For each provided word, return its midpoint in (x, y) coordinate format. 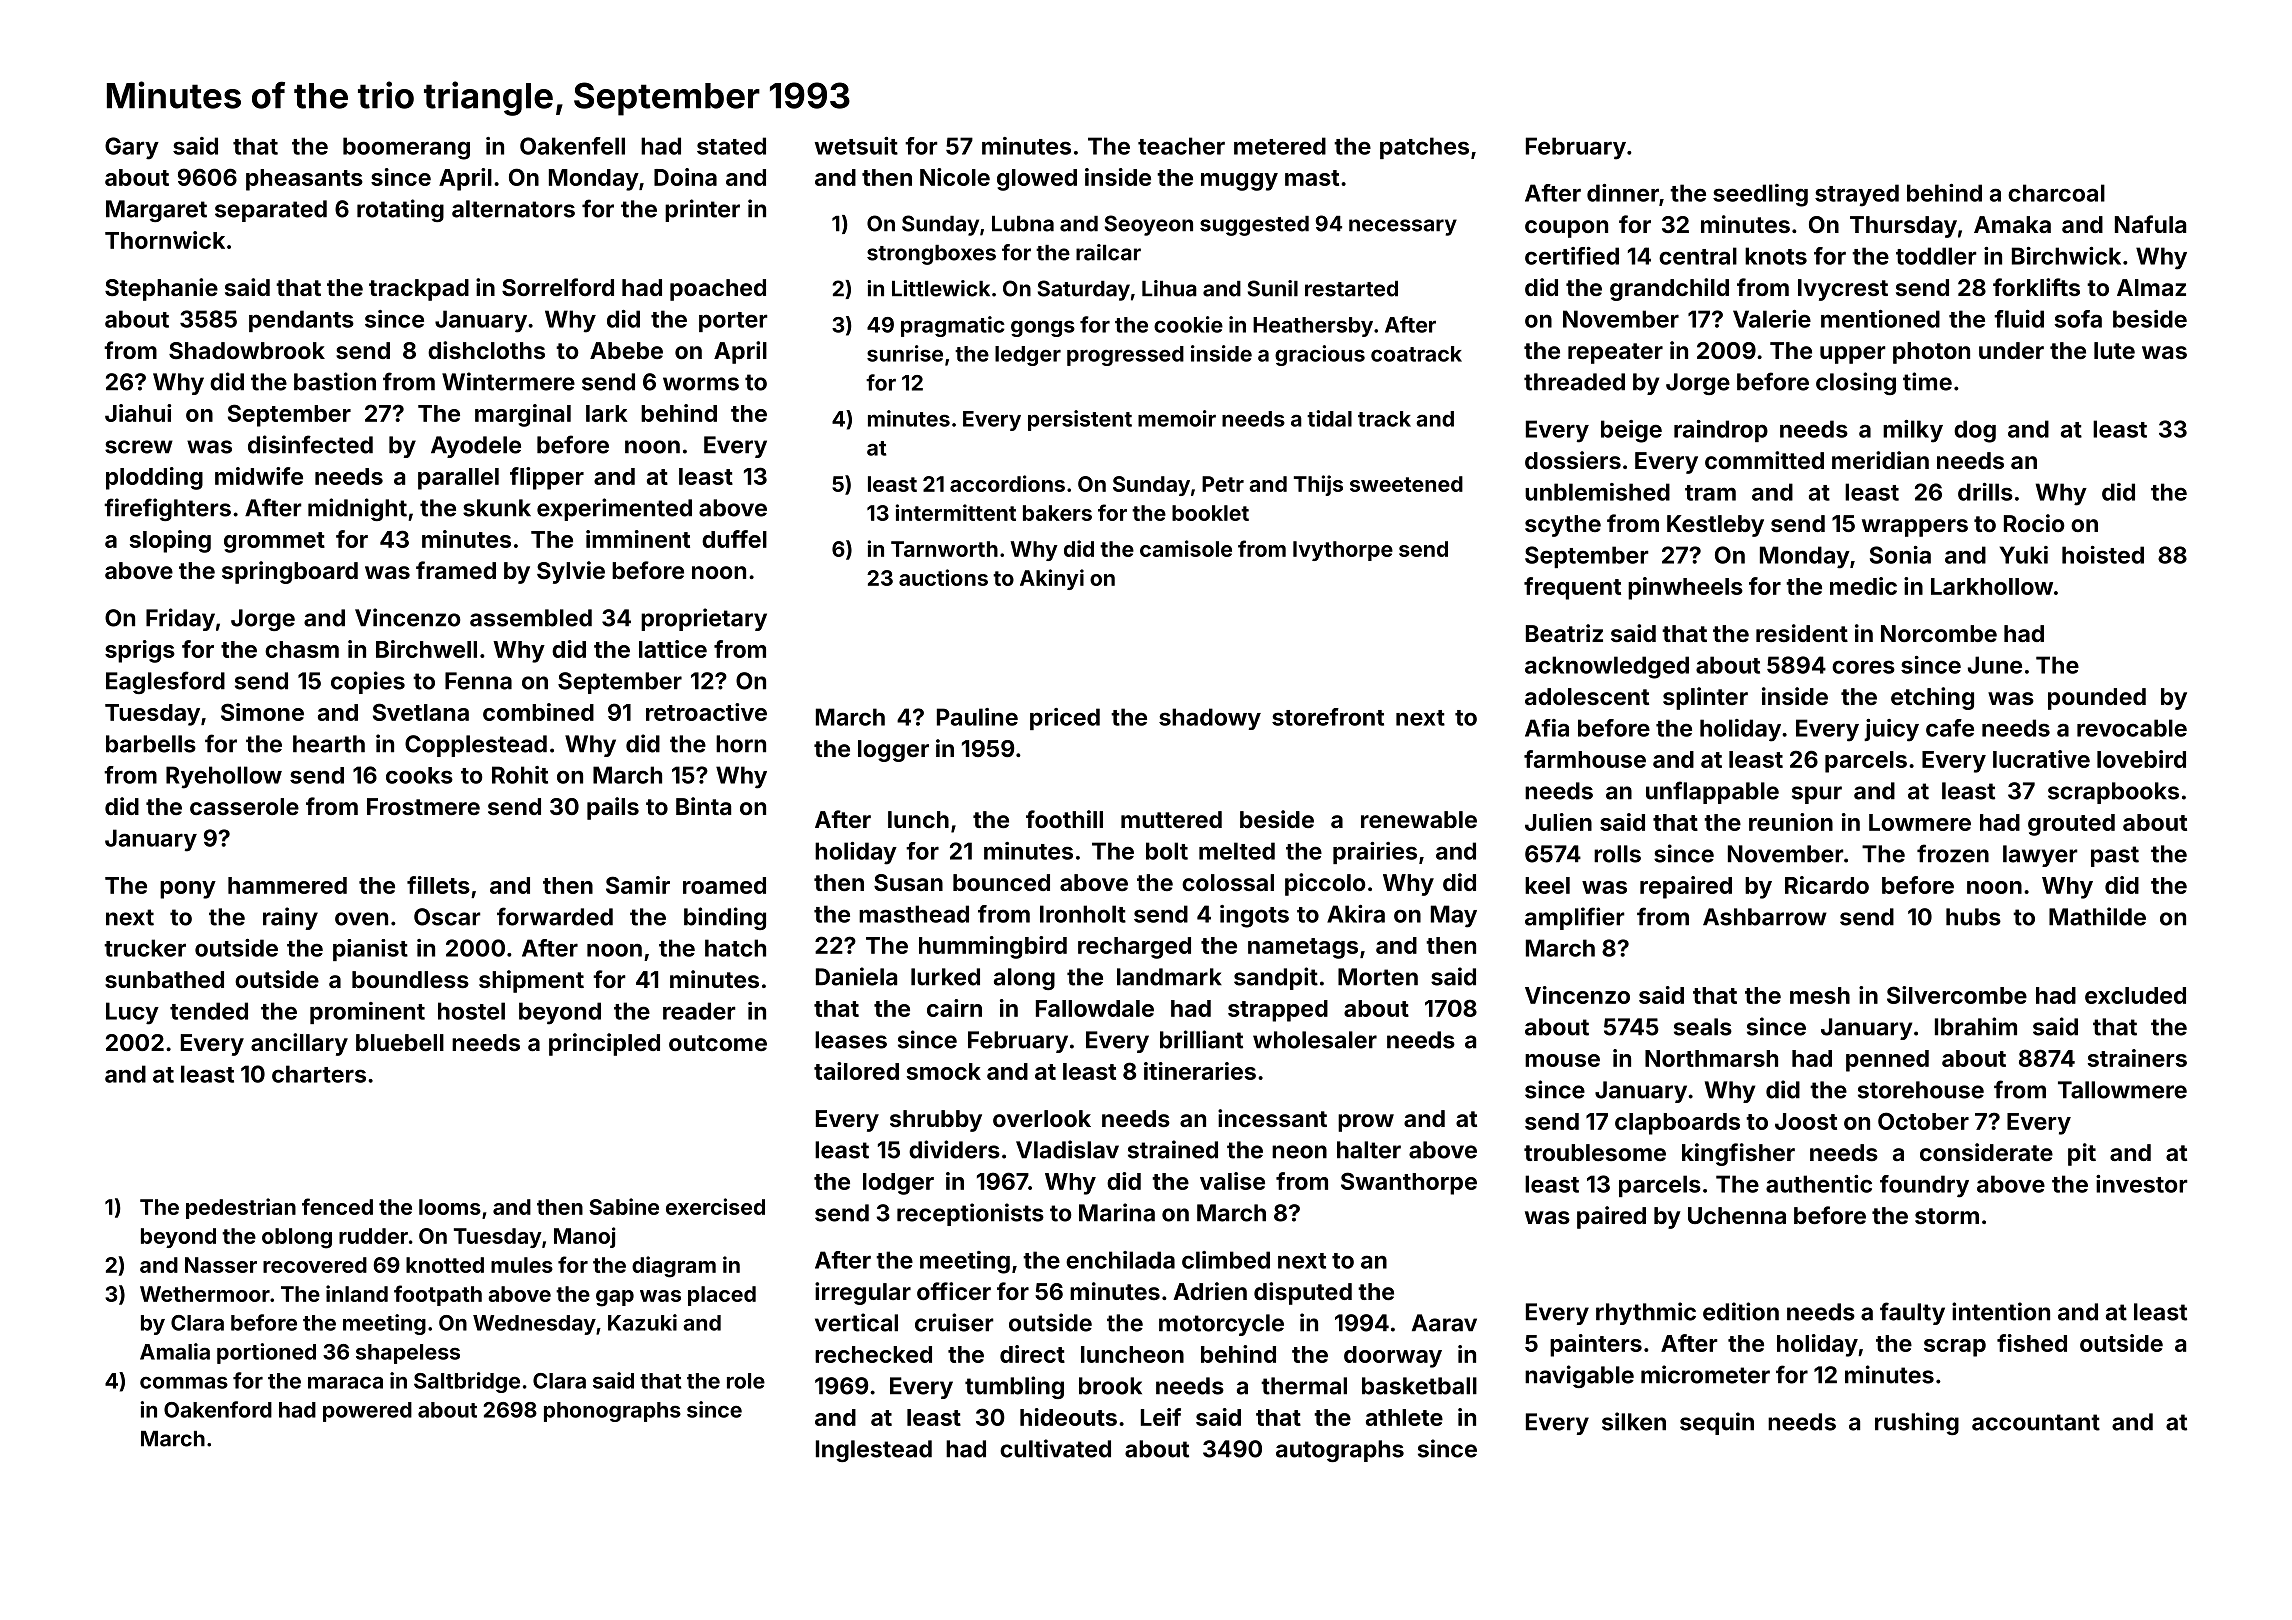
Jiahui (138, 413)
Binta (703, 806)
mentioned (1880, 319)
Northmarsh (1711, 1058)
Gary (132, 148)
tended (209, 1011)
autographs (1340, 1451)
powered (367, 1412)
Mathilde (2097, 916)
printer (702, 210)
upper (1853, 355)
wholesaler (1315, 1040)
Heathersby (1313, 327)
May (1454, 916)
